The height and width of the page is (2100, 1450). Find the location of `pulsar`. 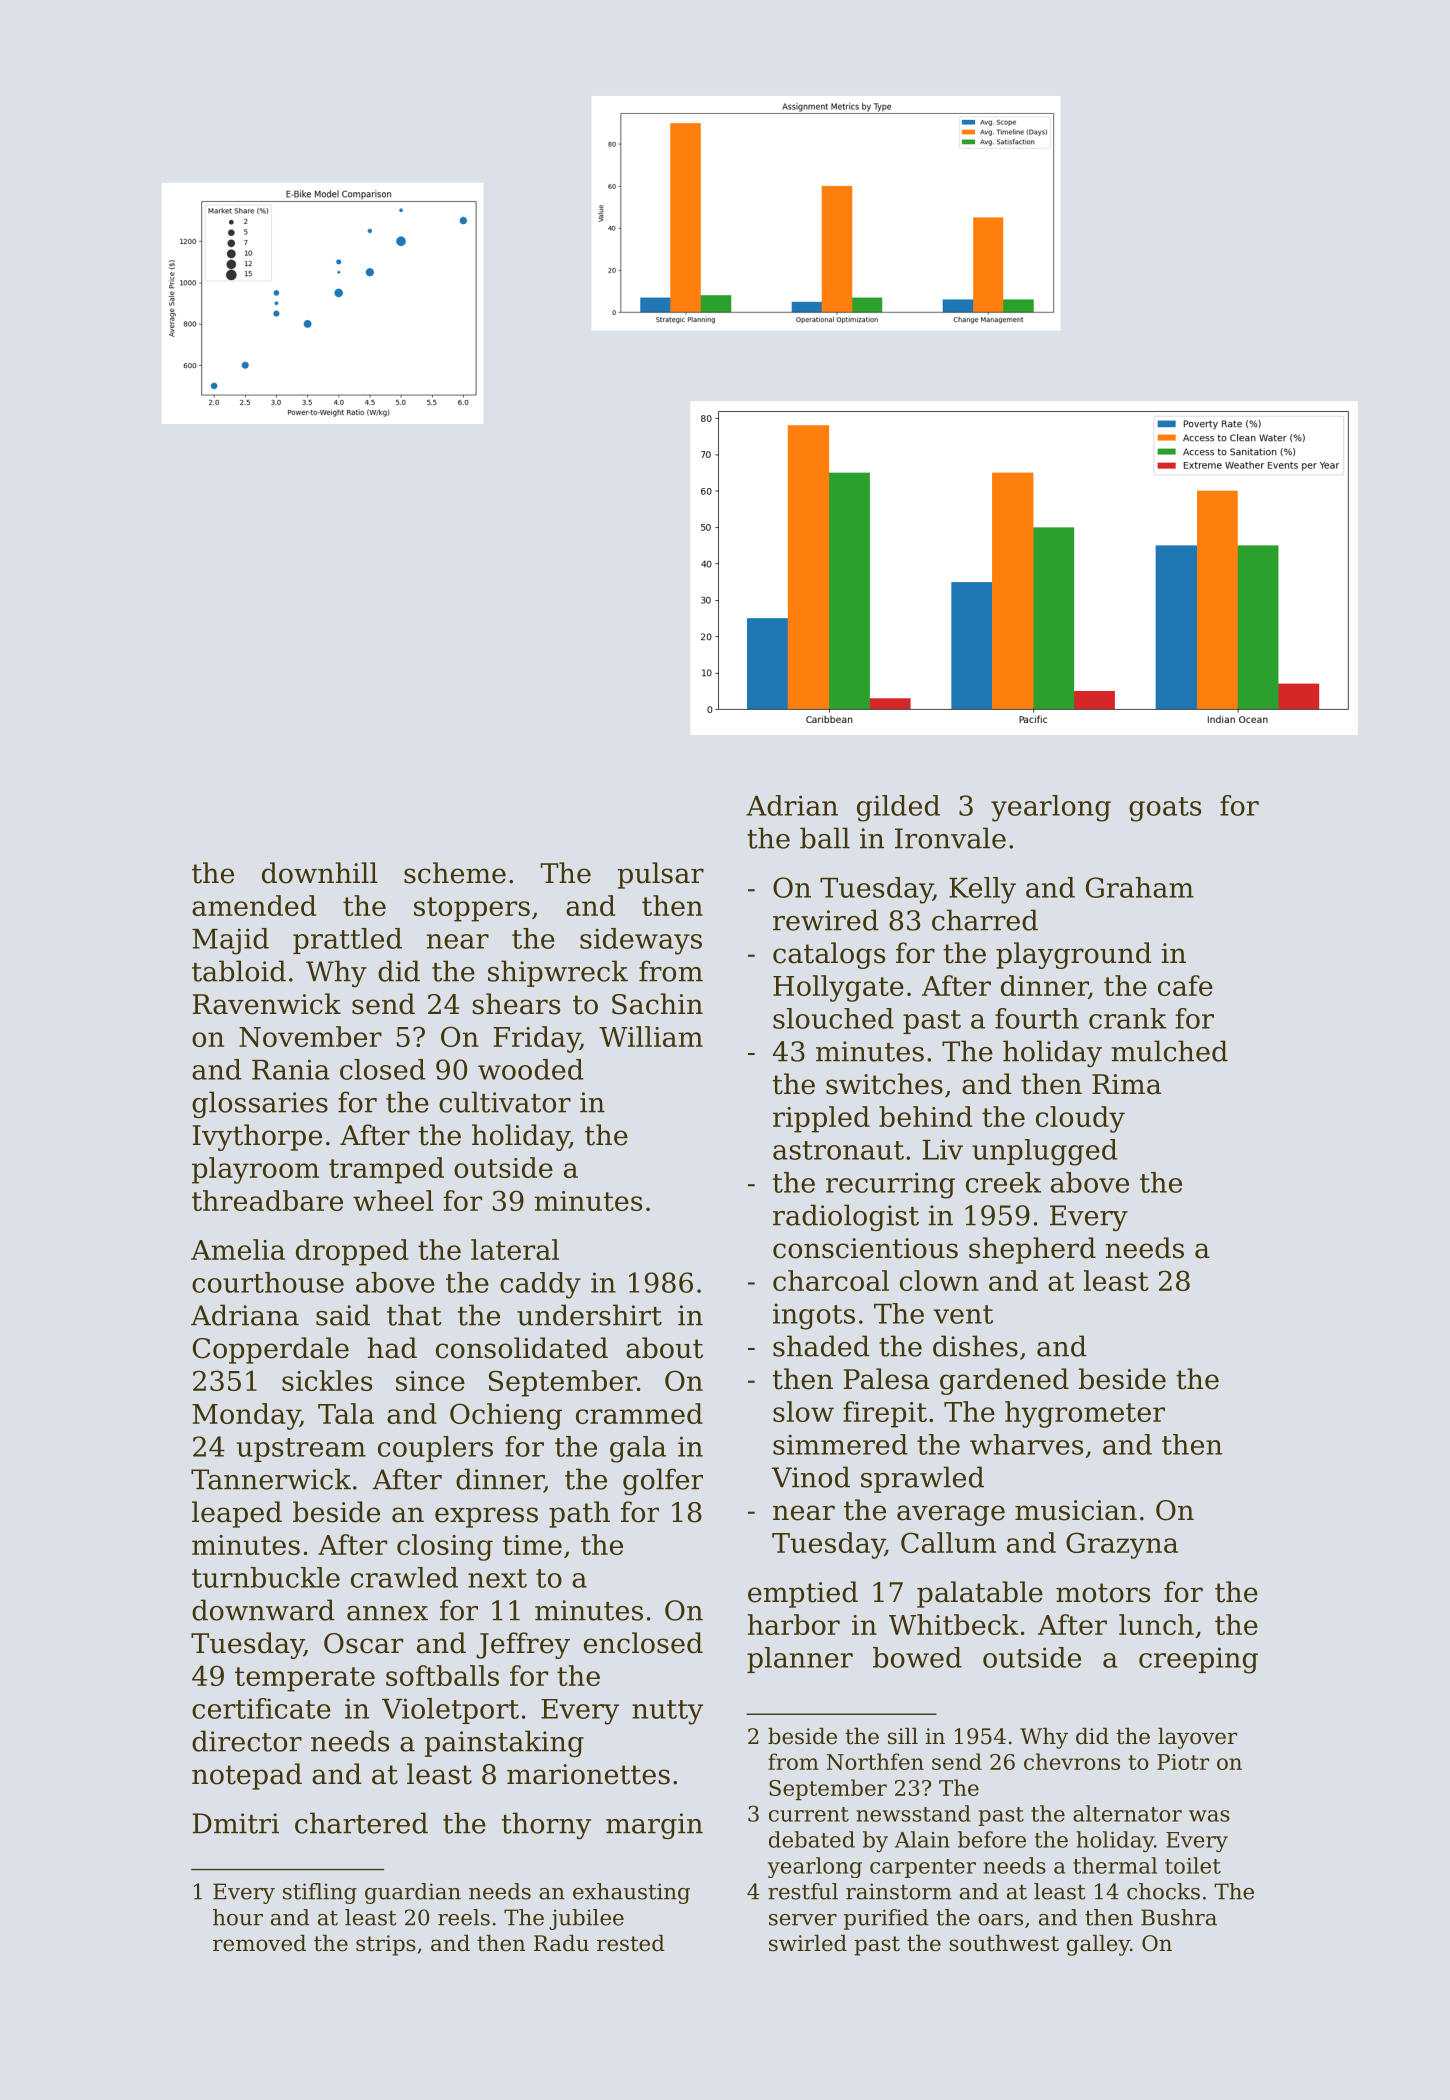

pulsar is located at coordinates (661, 875).
